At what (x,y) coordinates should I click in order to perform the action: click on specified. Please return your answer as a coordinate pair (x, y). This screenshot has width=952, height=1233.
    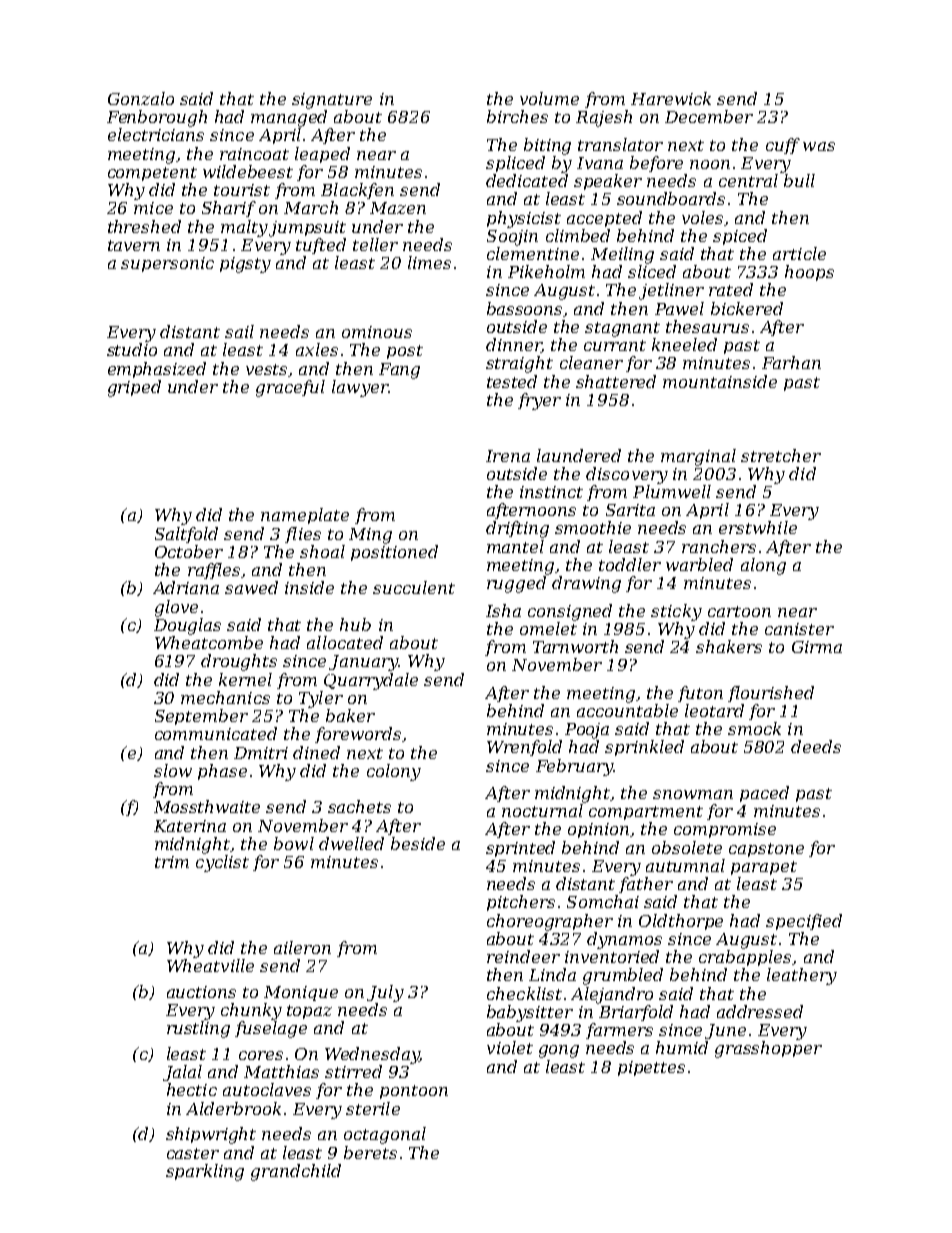
    Looking at the image, I should click on (804, 922).
